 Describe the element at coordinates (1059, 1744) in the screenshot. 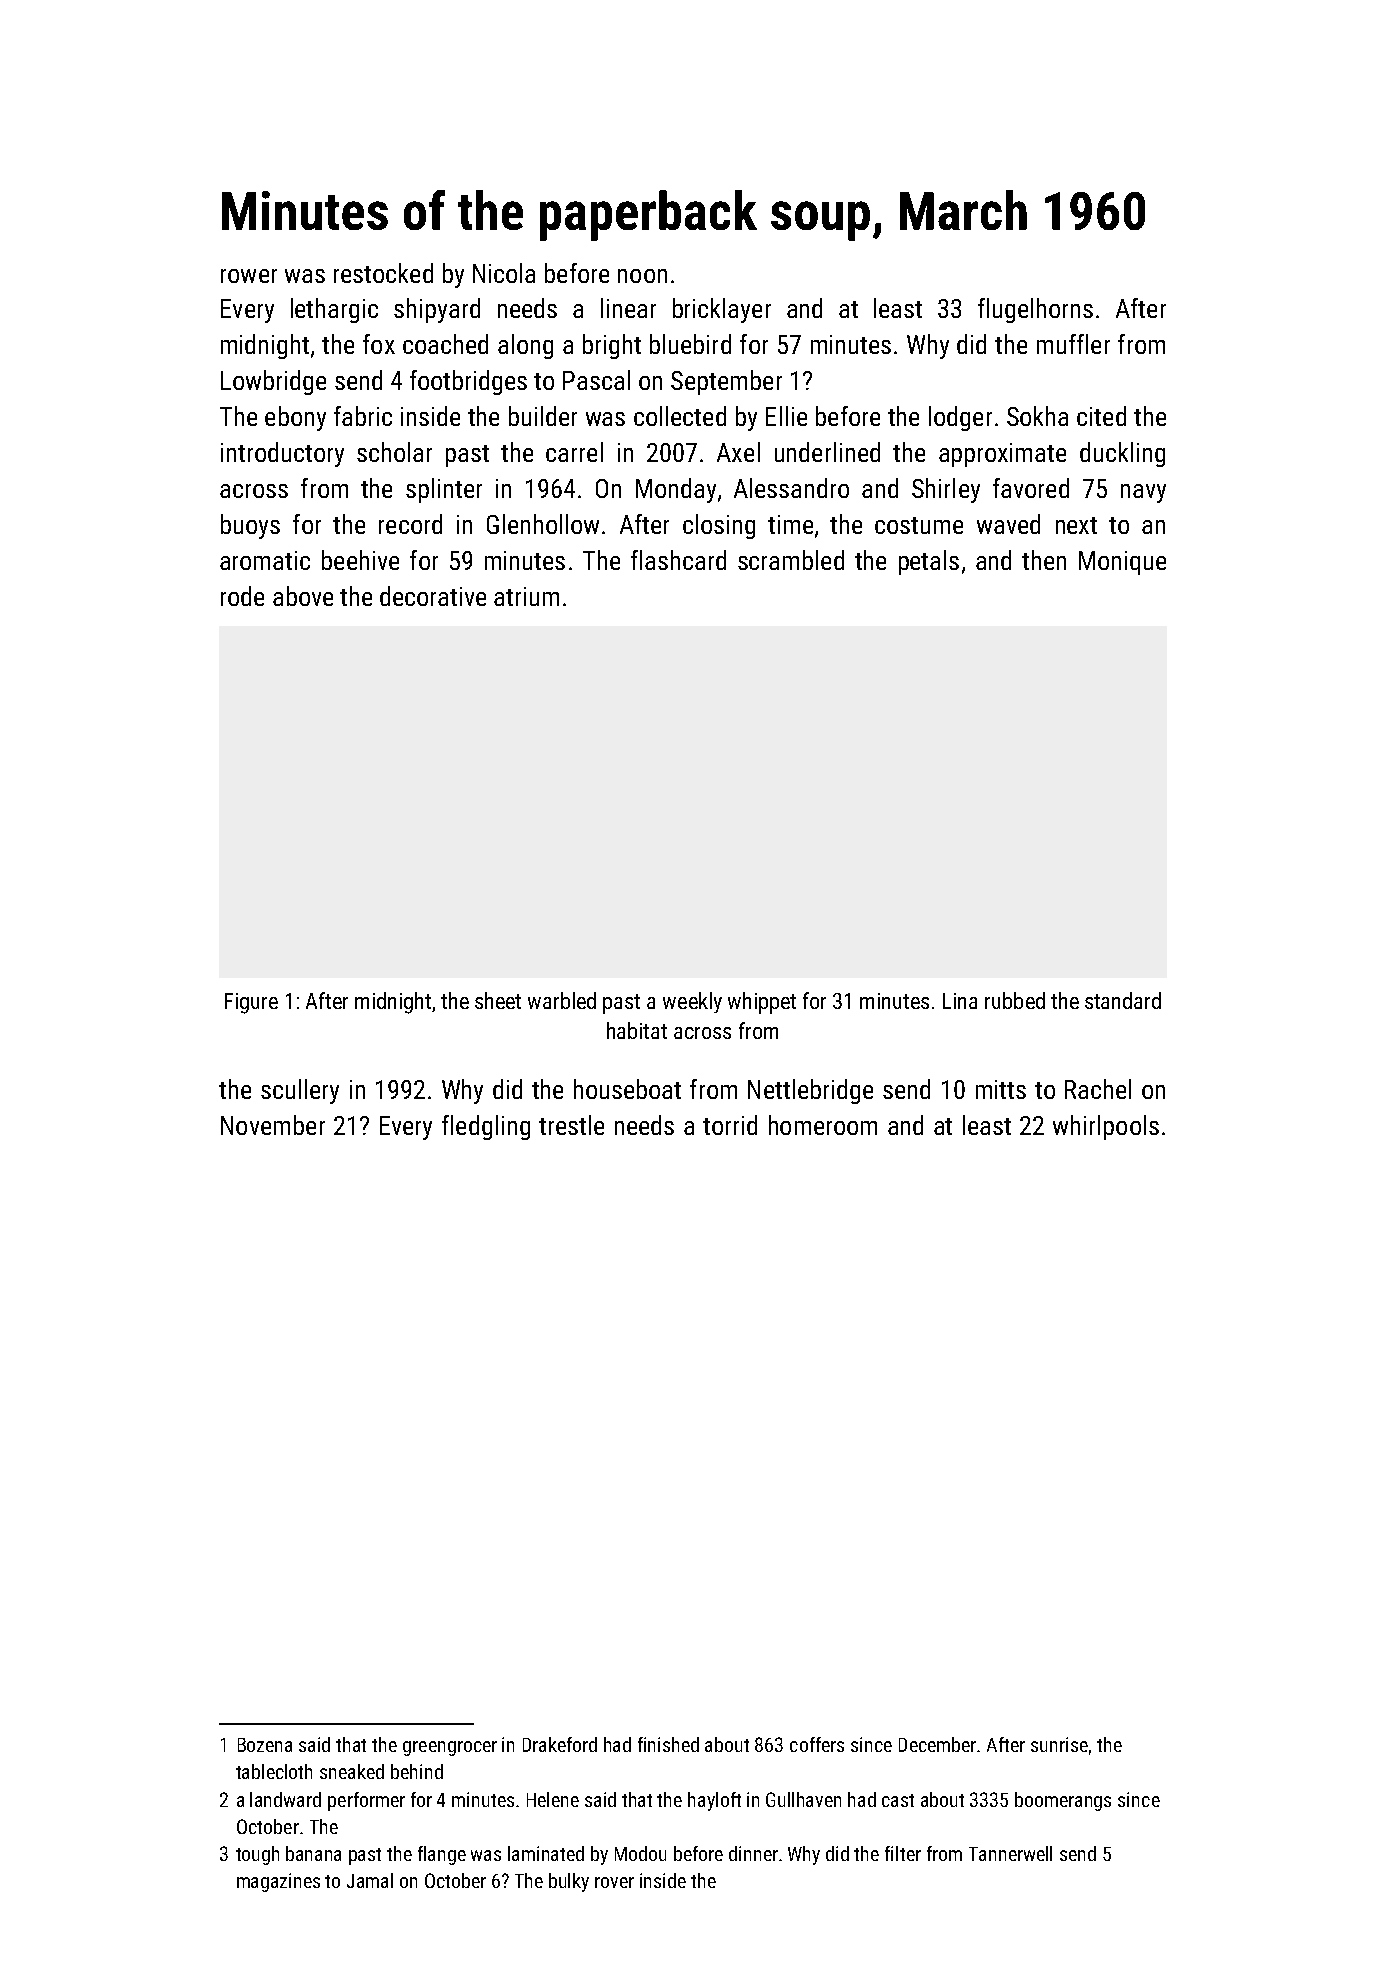

I see `sunrise` at that location.
